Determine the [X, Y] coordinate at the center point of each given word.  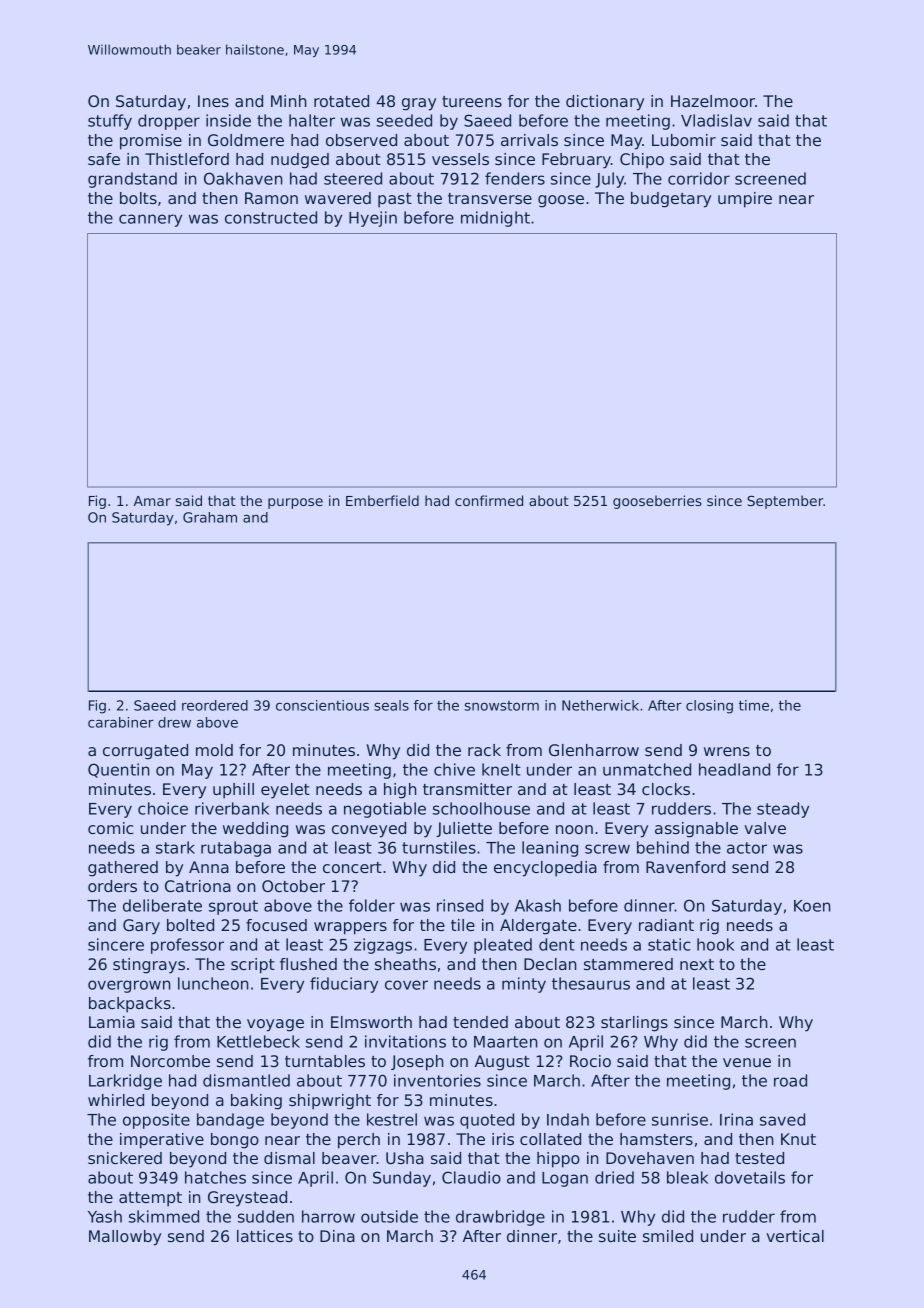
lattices [265, 1236]
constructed [271, 217]
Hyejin [373, 219]
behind [663, 847]
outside [389, 1216]
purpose [295, 503]
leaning [550, 849]
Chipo [642, 161]
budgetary [671, 200]
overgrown [129, 986]
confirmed [489, 500]
